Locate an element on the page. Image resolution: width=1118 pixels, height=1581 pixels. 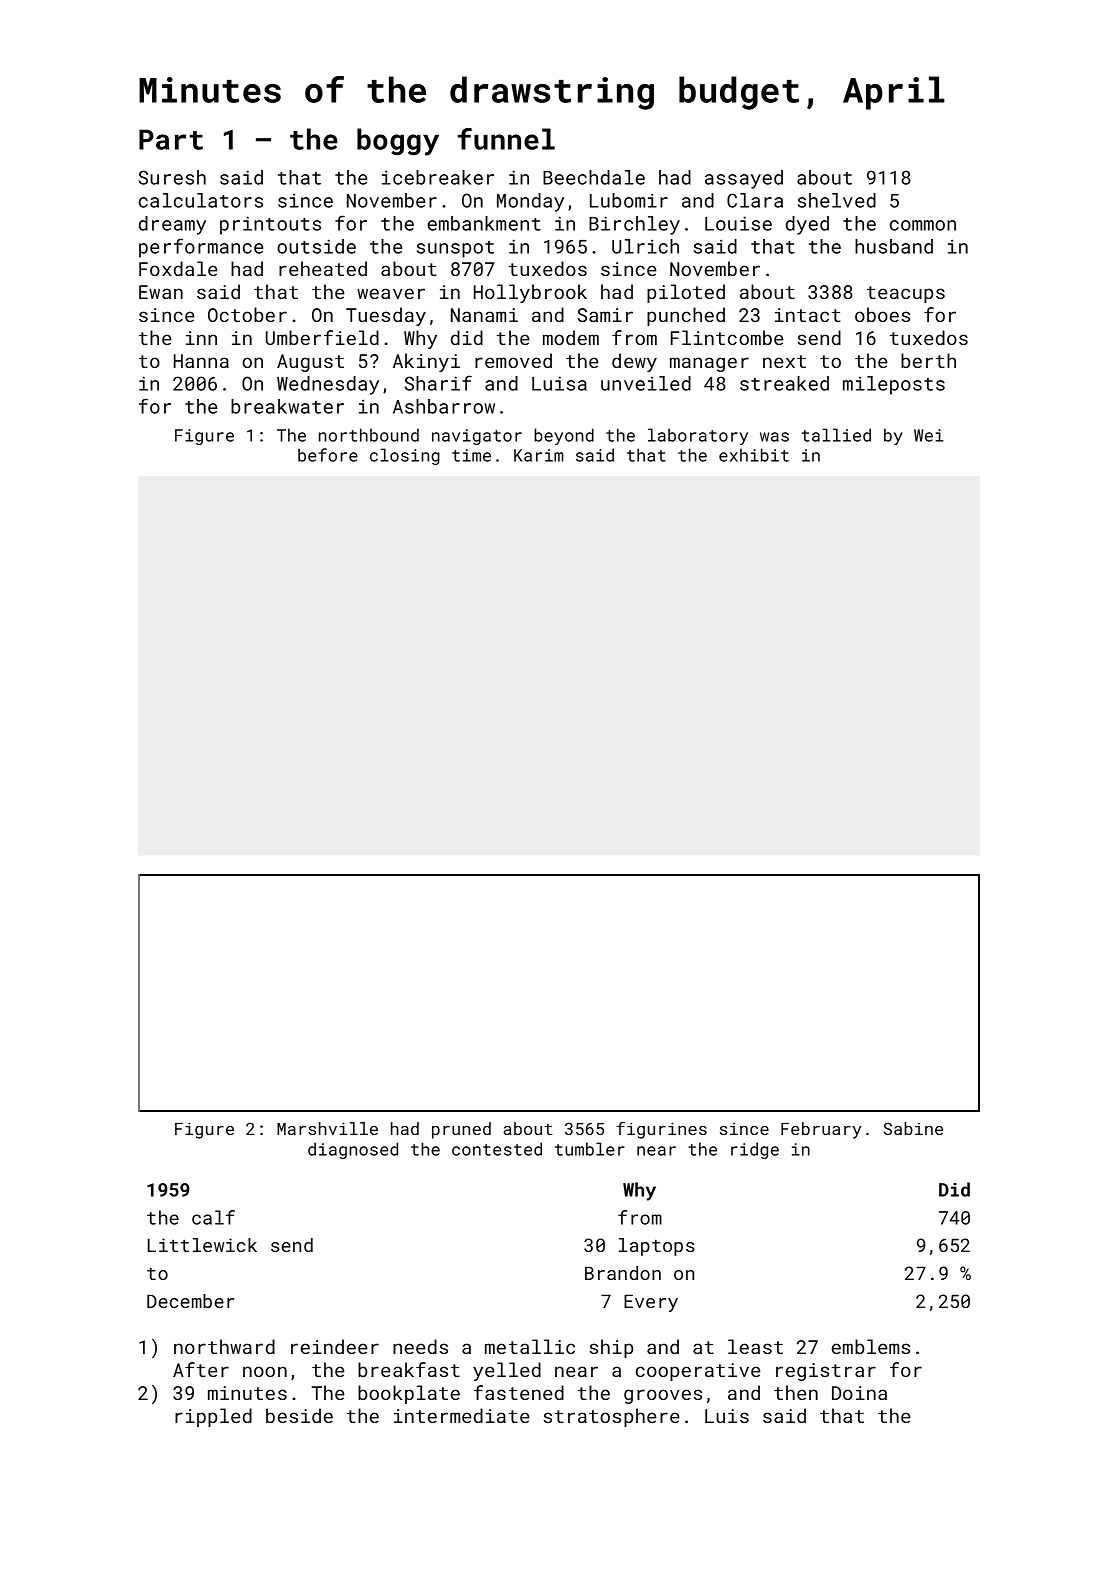
ridge is located at coordinates (755, 1150).
